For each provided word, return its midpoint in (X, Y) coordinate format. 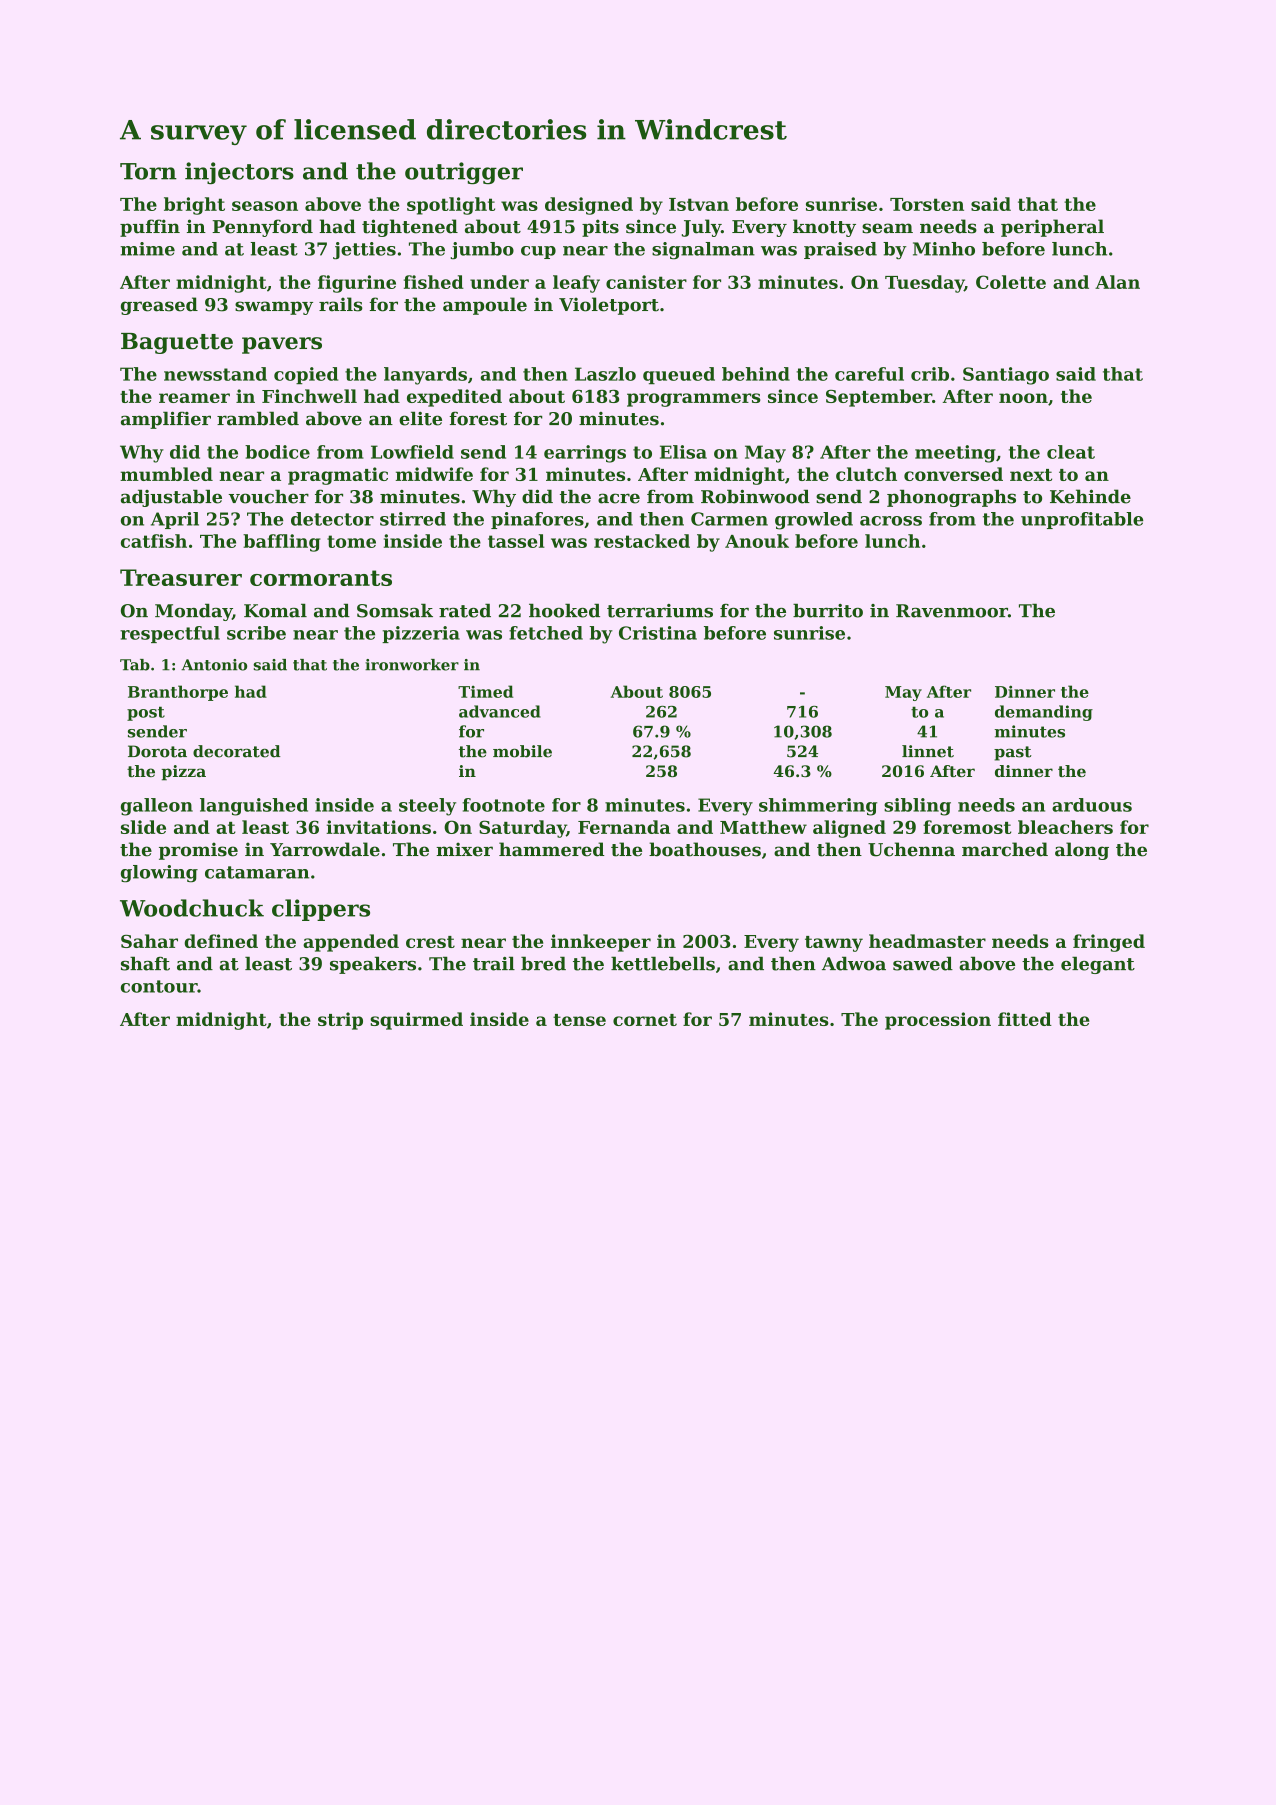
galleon (157, 807)
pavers (282, 345)
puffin (150, 228)
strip (340, 1021)
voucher (268, 496)
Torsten (927, 204)
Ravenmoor (952, 611)
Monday (193, 612)
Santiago (1006, 376)
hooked (564, 610)
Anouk (757, 541)
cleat (1071, 452)
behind (756, 374)
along (1082, 851)
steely (427, 807)
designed (589, 206)
